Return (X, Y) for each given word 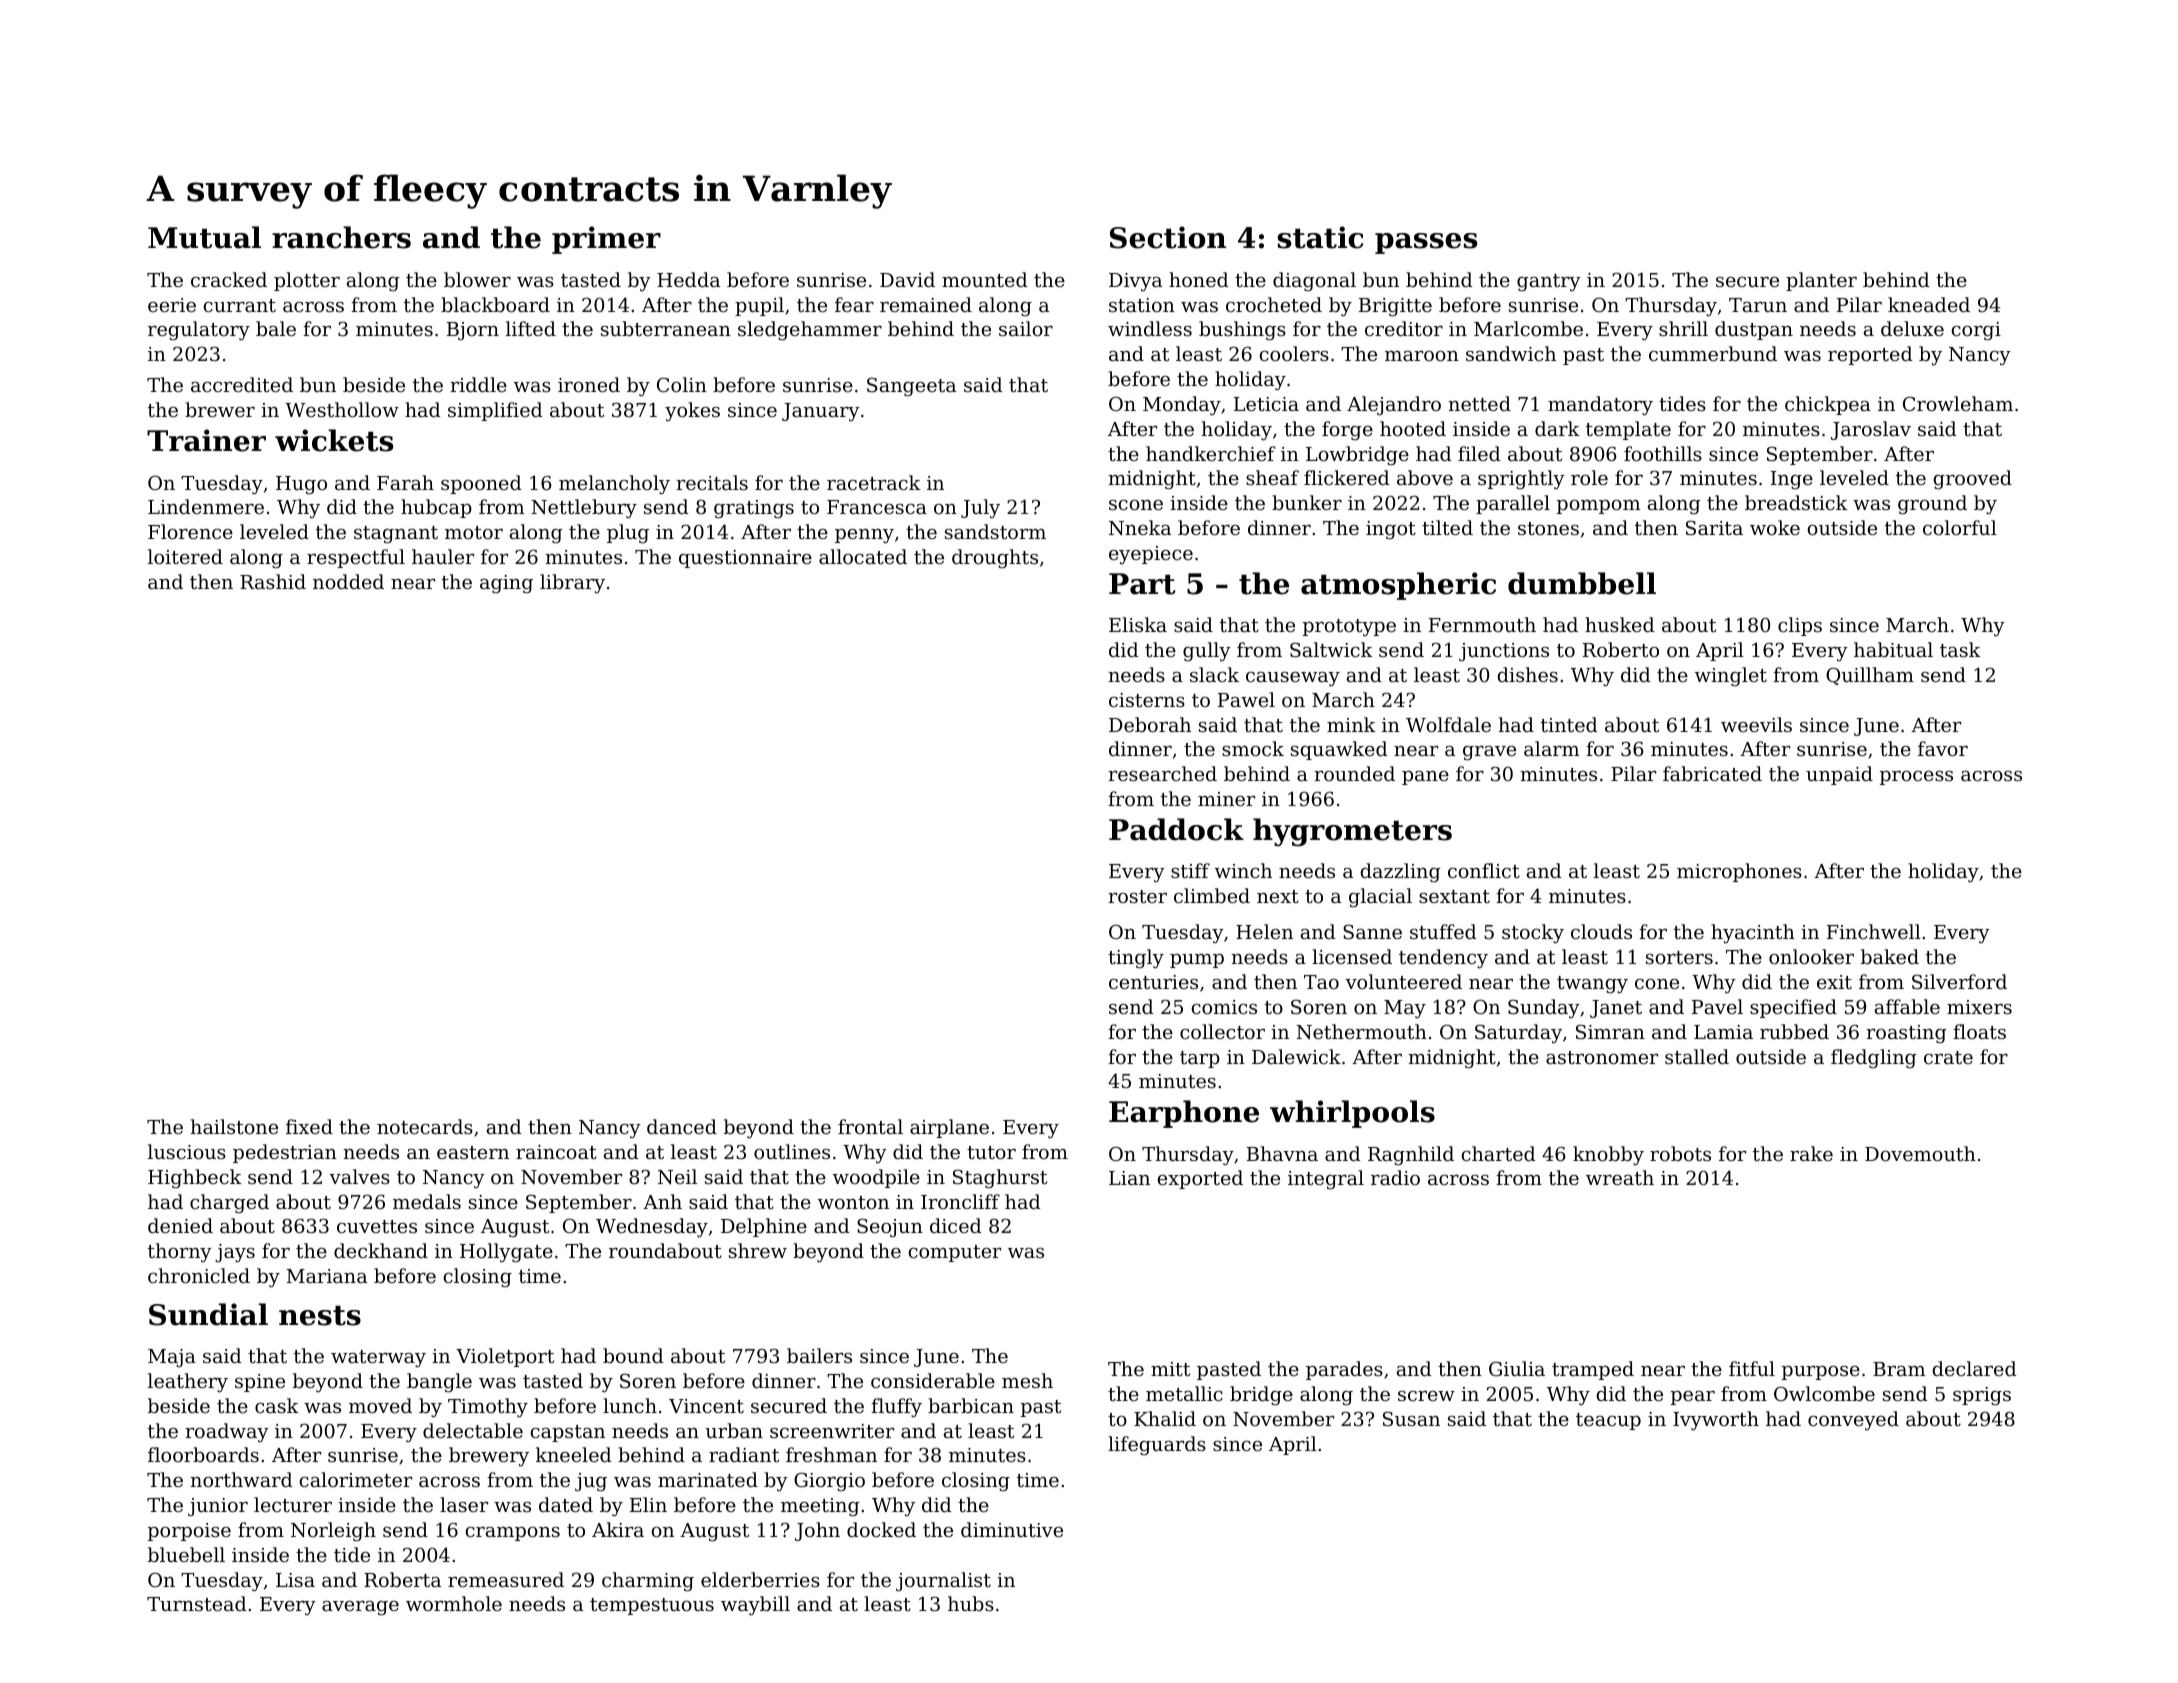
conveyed (1853, 1420)
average (360, 1608)
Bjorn (473, 331)
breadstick (1796, 502)
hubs (971, 1603)
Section (1168, 237)
